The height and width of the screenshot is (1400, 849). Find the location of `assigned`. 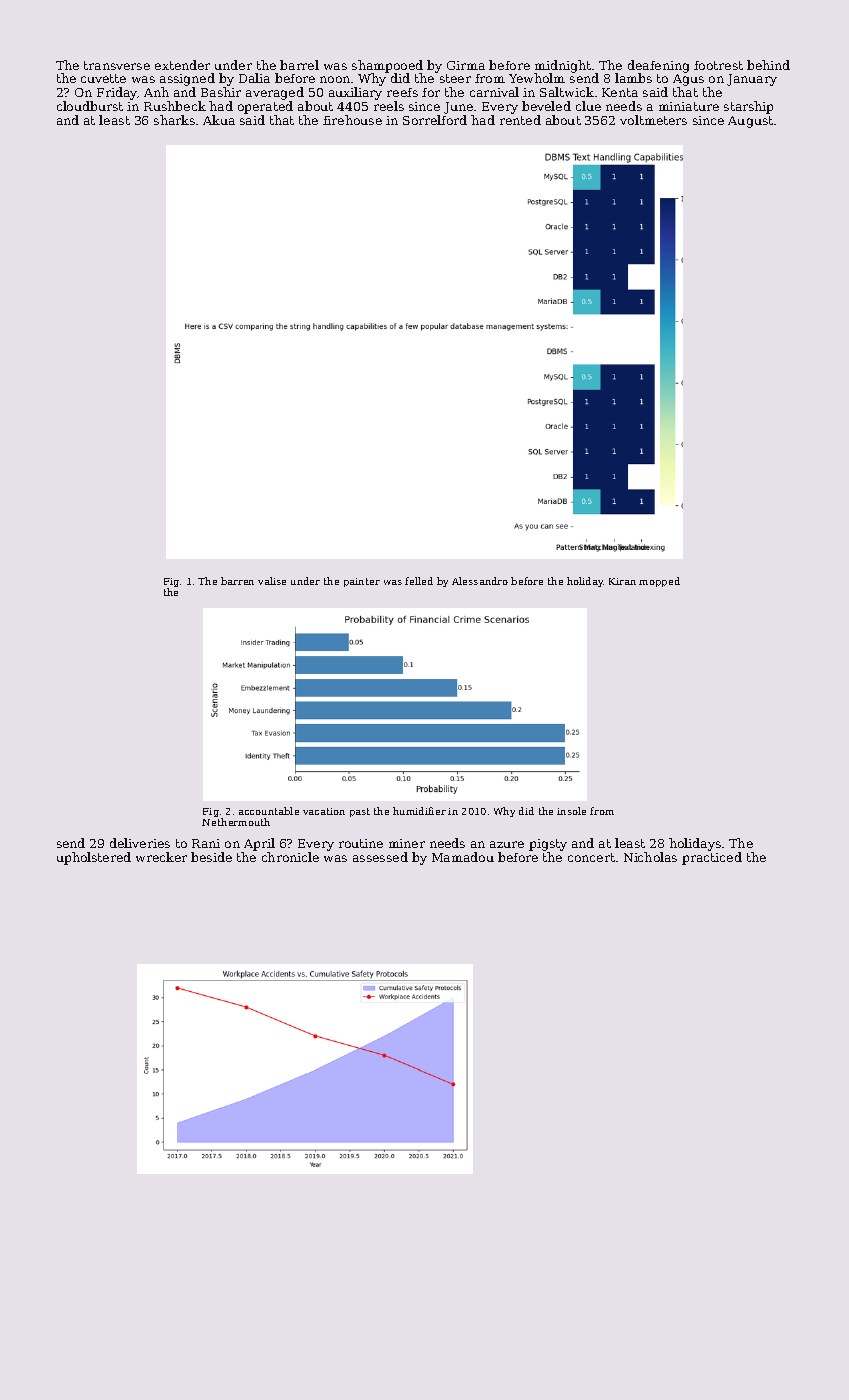

assigned is located at coordinates (187, 80).
